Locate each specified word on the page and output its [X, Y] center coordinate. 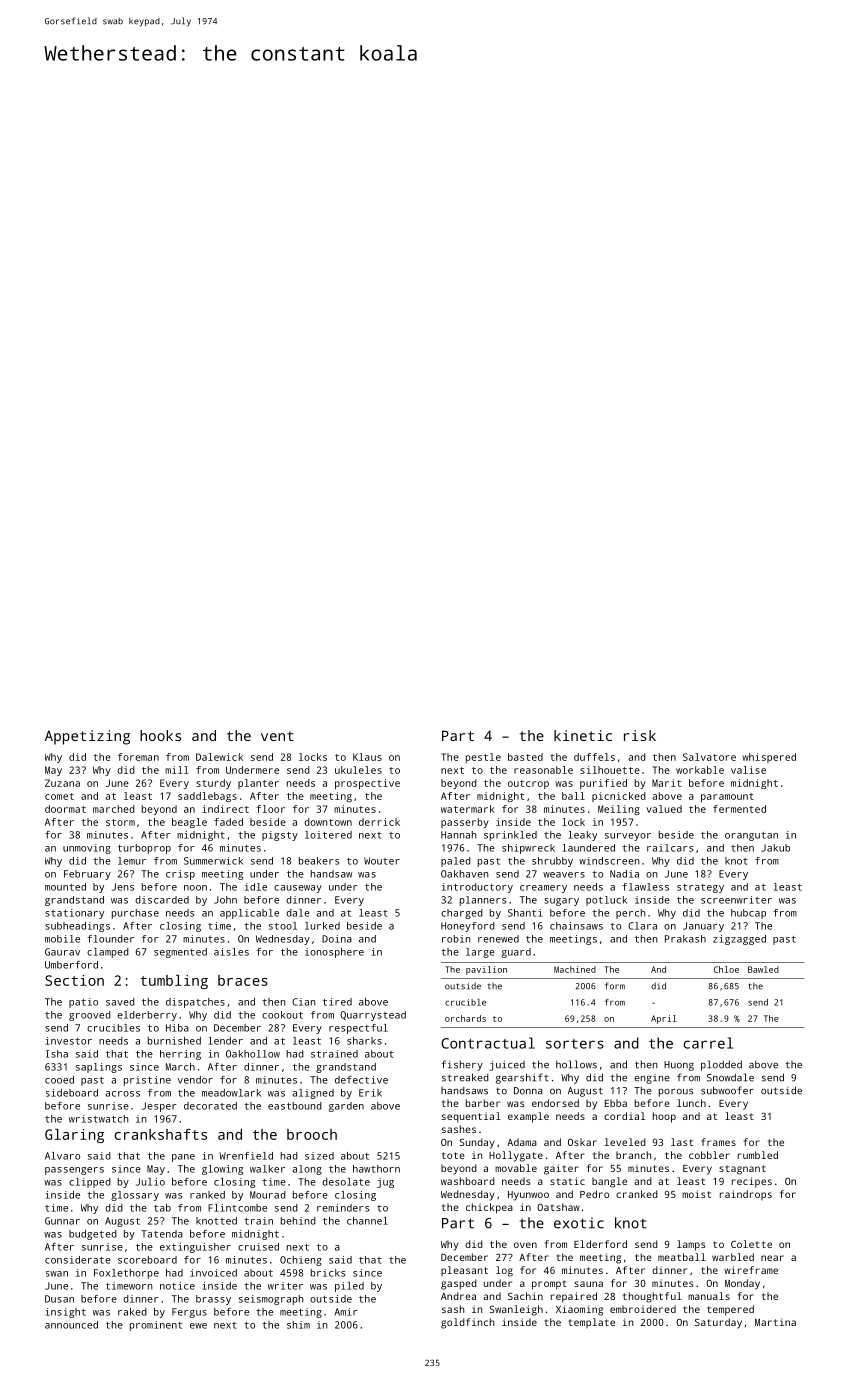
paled [456, 862]
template [592, 1323]
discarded [162, 900]
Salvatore [709, 757]
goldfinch [468, 1323]
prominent [156, 1326]
